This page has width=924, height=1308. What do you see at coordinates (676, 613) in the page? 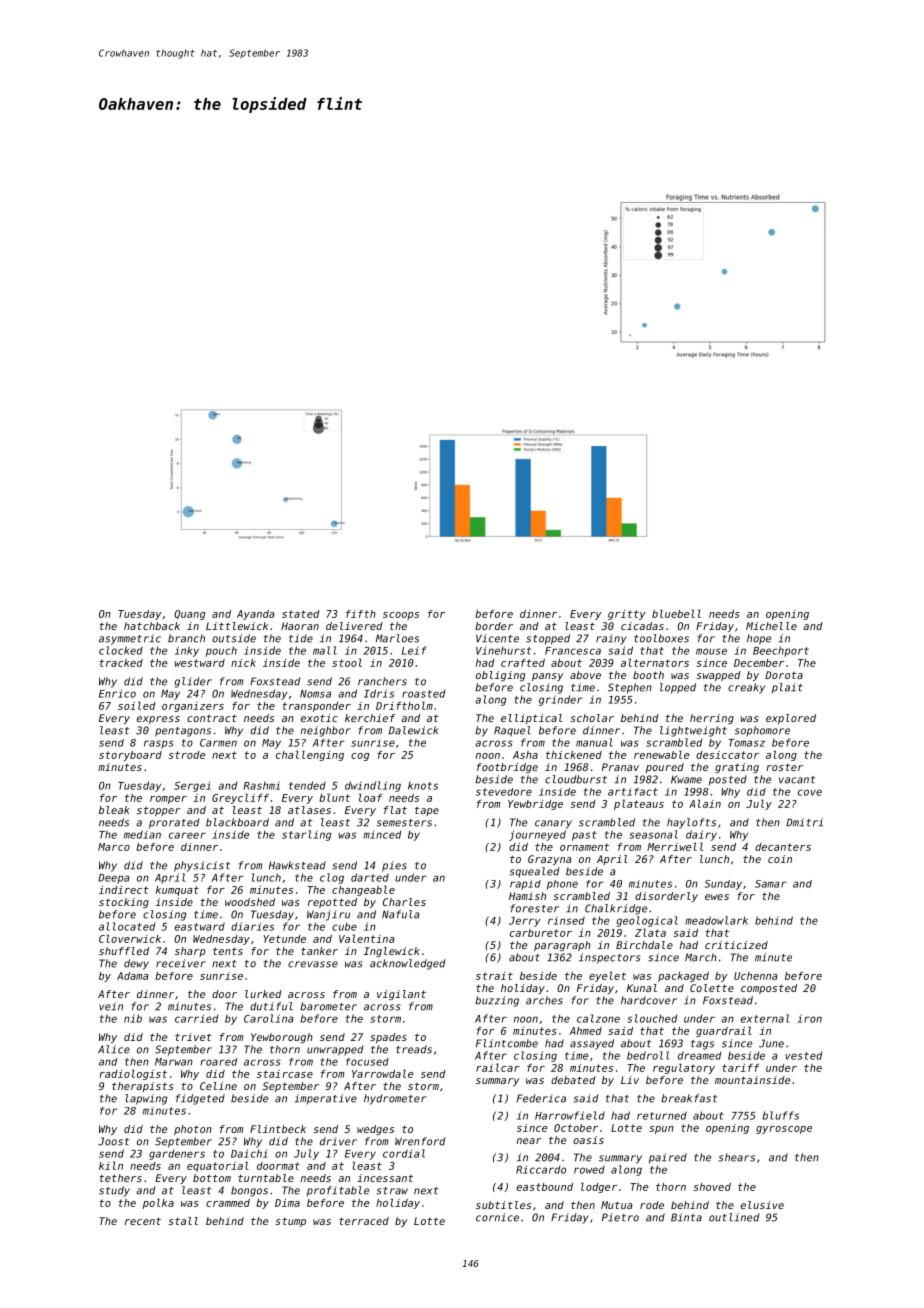
I see `bluebell` at bounding box center [676, 613].
